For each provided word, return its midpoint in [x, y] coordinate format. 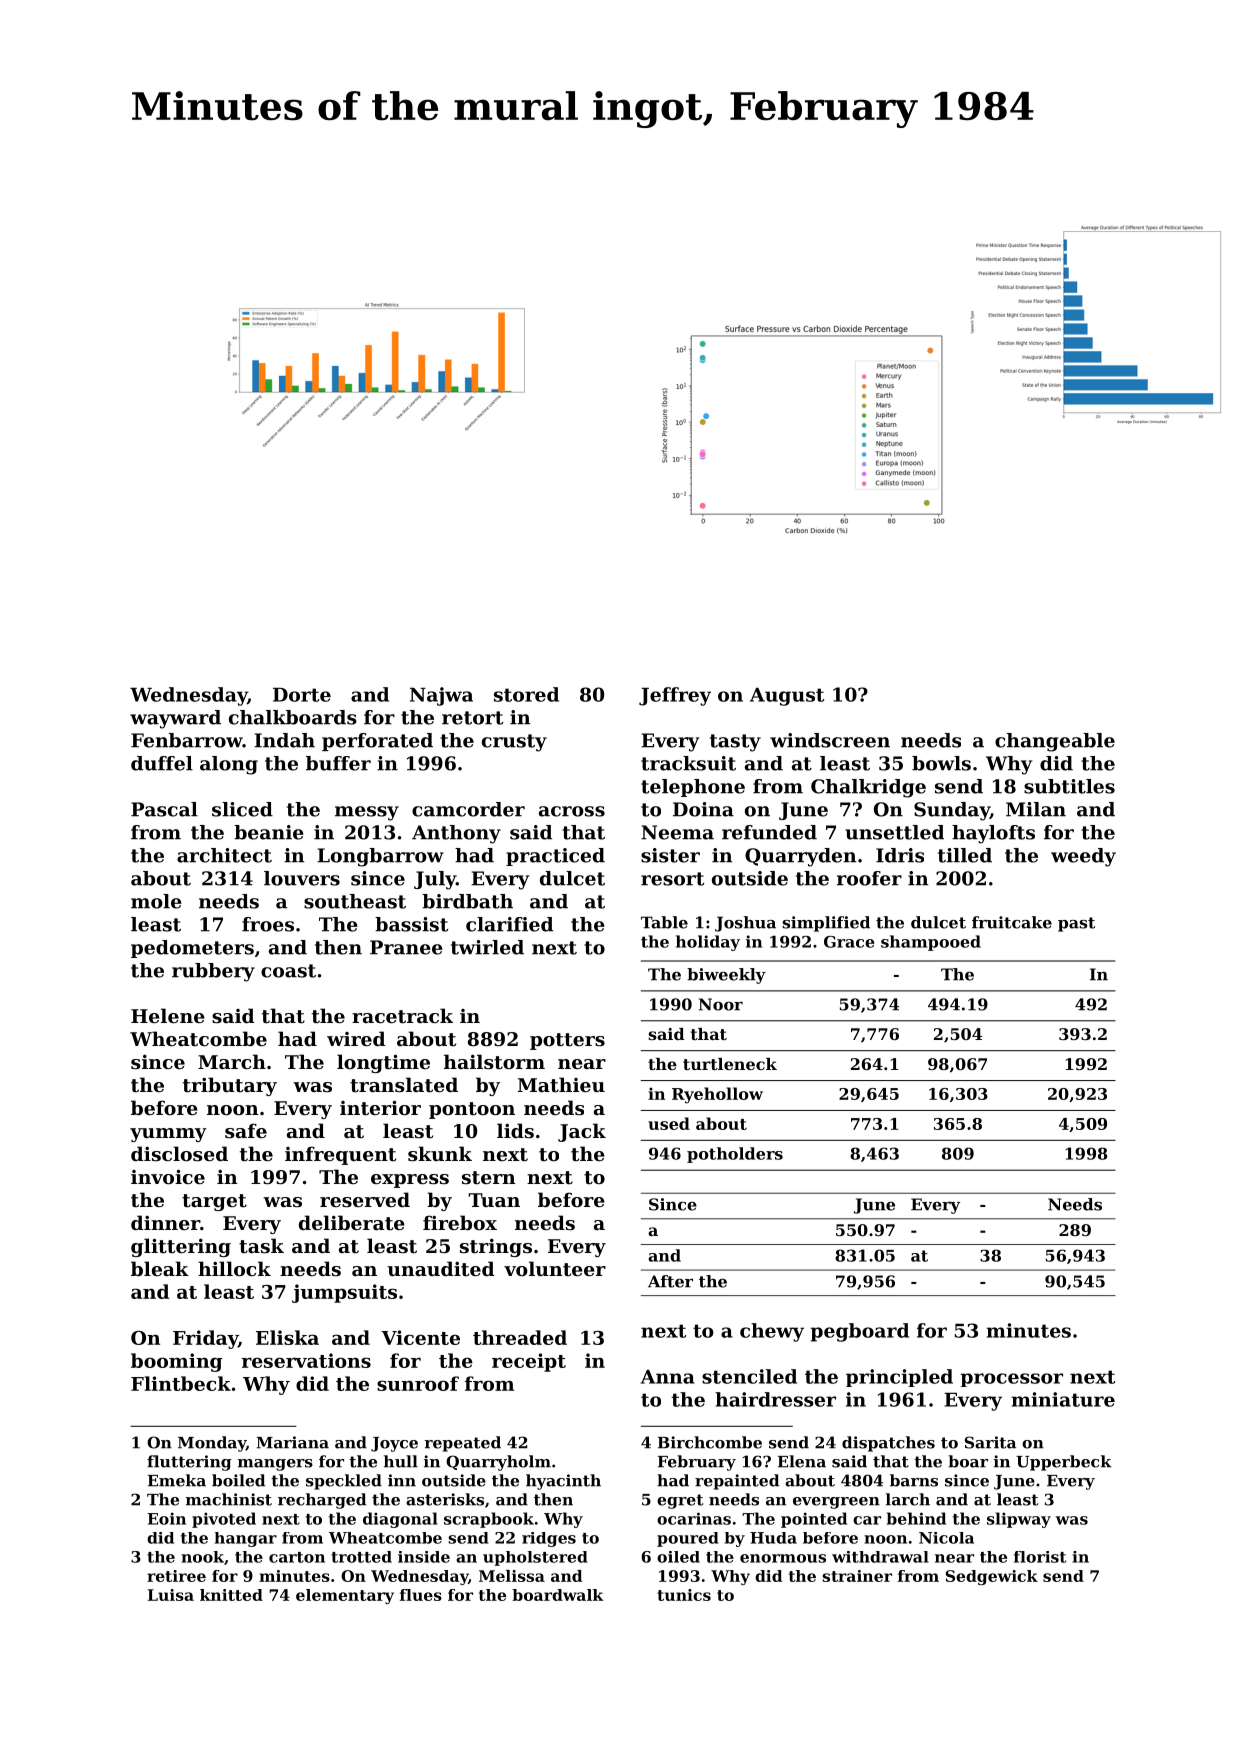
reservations [306, 1360]
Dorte [302, 695]
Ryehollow [717, 1095]
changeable [1055, 742]
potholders [735, 1155]
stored [526, 694]
